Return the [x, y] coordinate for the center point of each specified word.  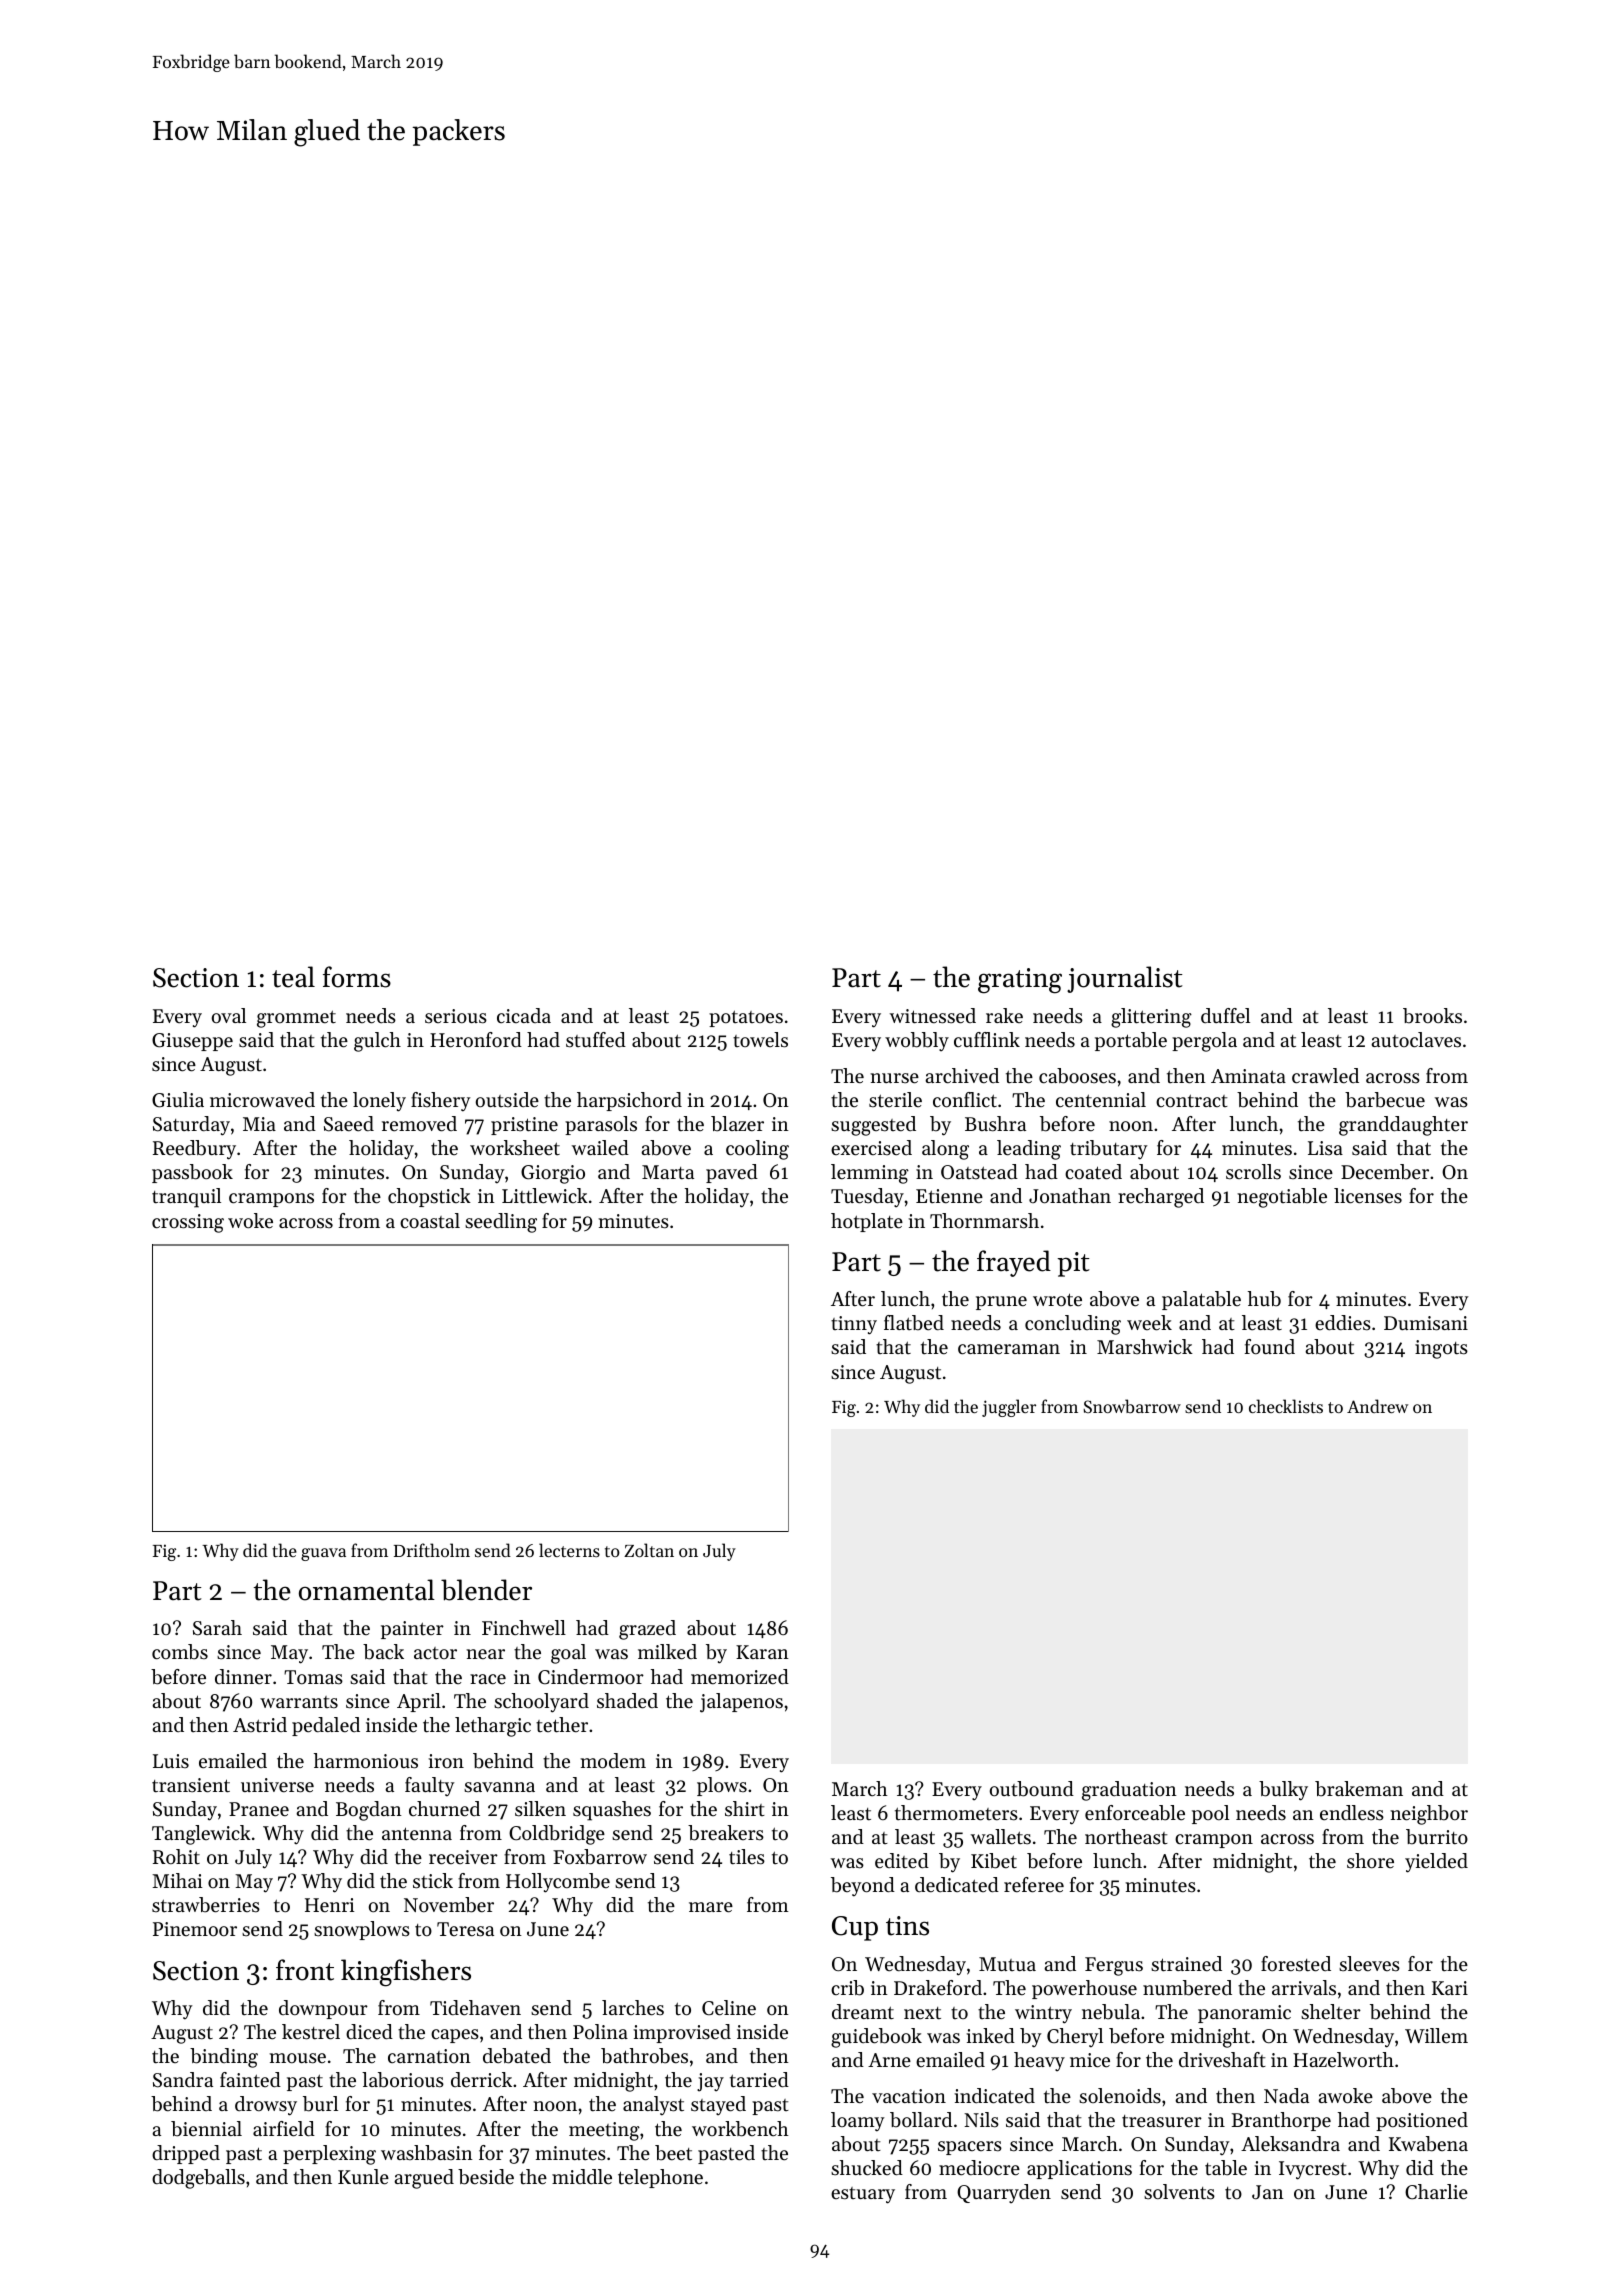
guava [323, 1554]
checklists [1286, 1406]
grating [1020, 981]
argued [424, 2179]
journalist [1125, 979]
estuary [863, 2195]
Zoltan [649, 1550]
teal [293, 977]
